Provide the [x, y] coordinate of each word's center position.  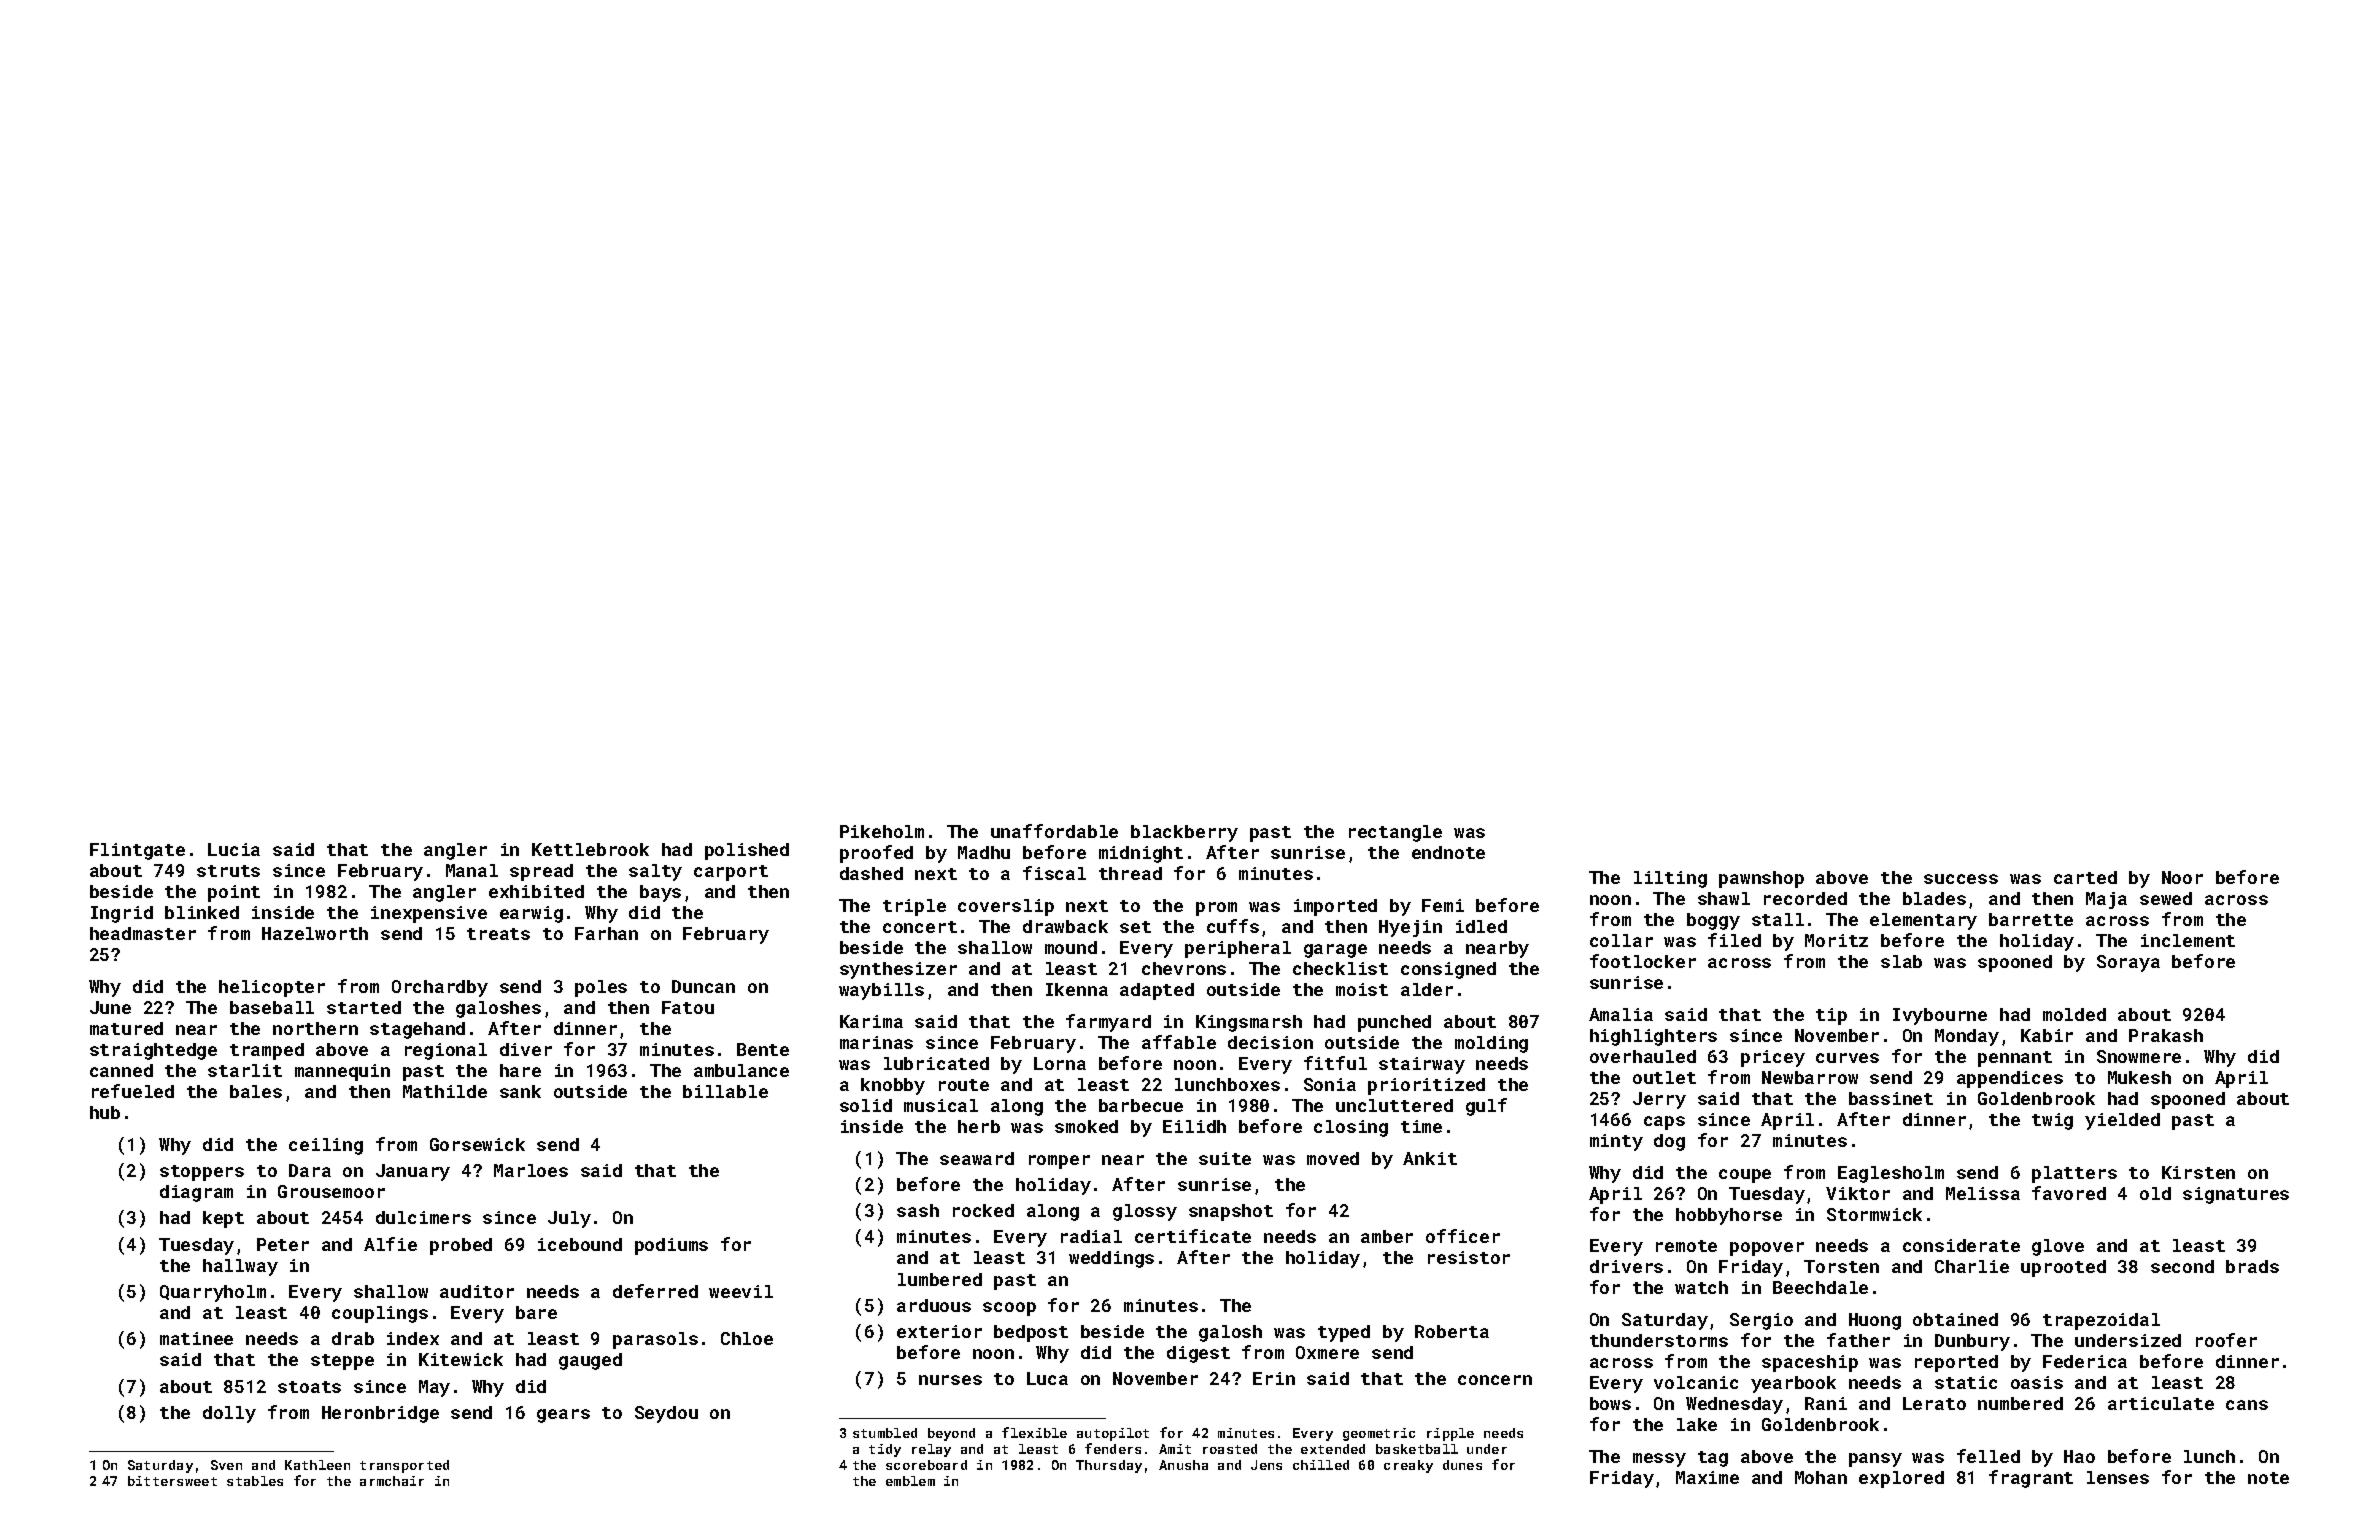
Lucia [234, 849]
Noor [2182, 877]
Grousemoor [331, 1191]
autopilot [1113, 1434]
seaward [977, 1158]
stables [255, 1481]
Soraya [2128, 963]
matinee [196, 1338]
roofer [2226, 1340]
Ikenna [1077, 989]
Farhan [606, 933]
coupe [1745, 1176]
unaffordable [1054, 831]
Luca [1047, 1378]
